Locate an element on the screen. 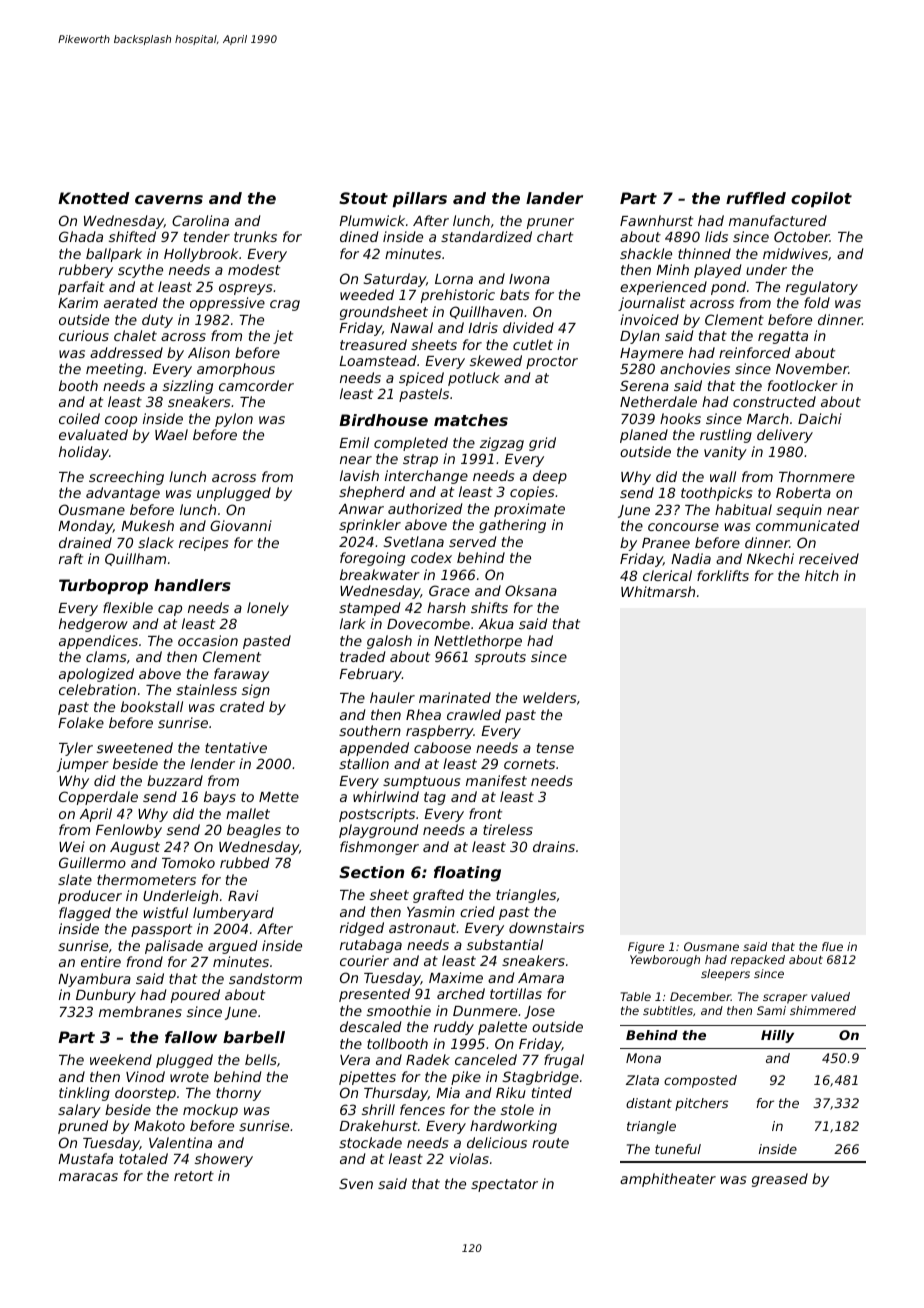  drains is located at coordinates (554, 846).
